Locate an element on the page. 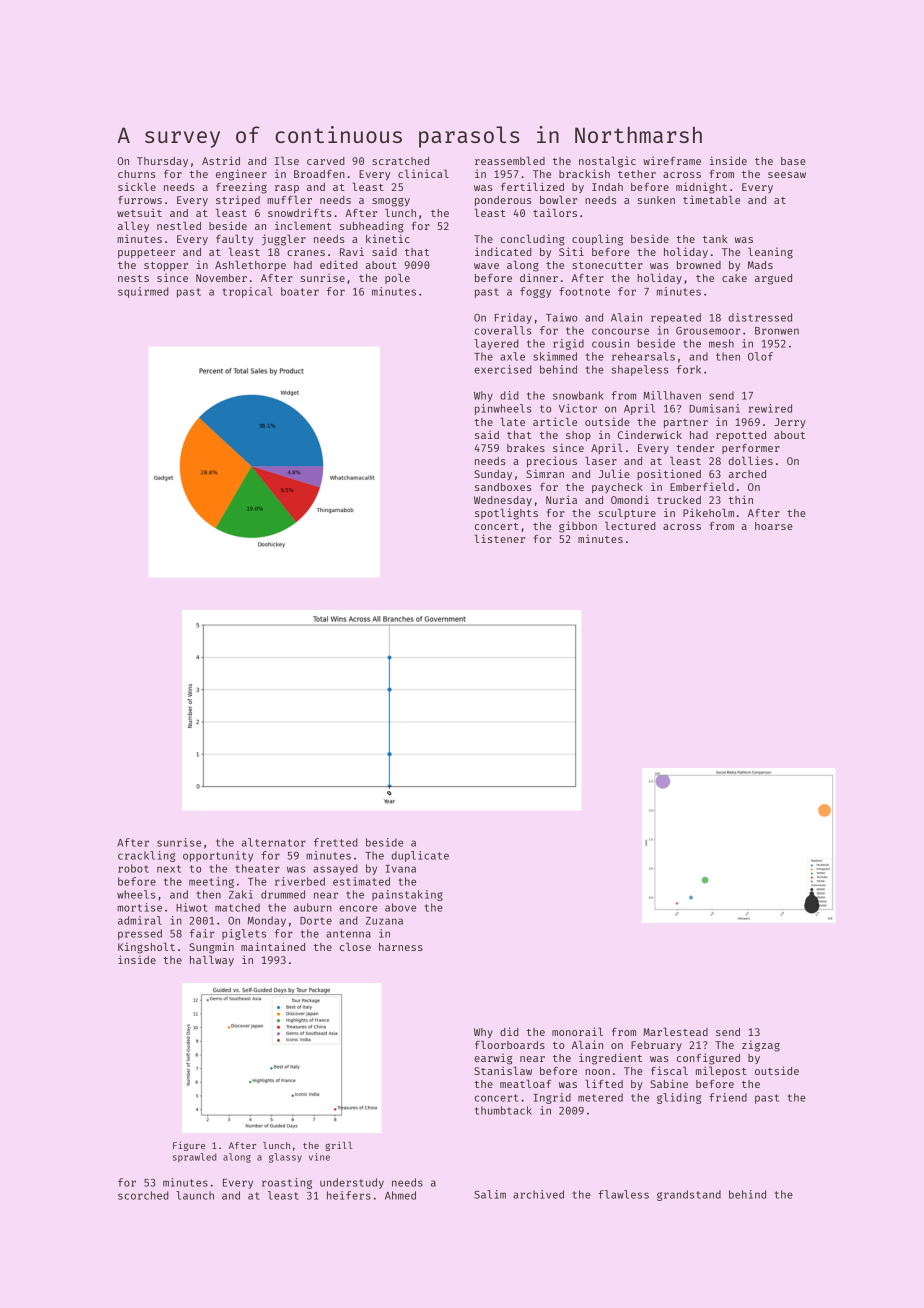 This document has height=1308, width=924. opportunity is located at coordinates (218, 856).
